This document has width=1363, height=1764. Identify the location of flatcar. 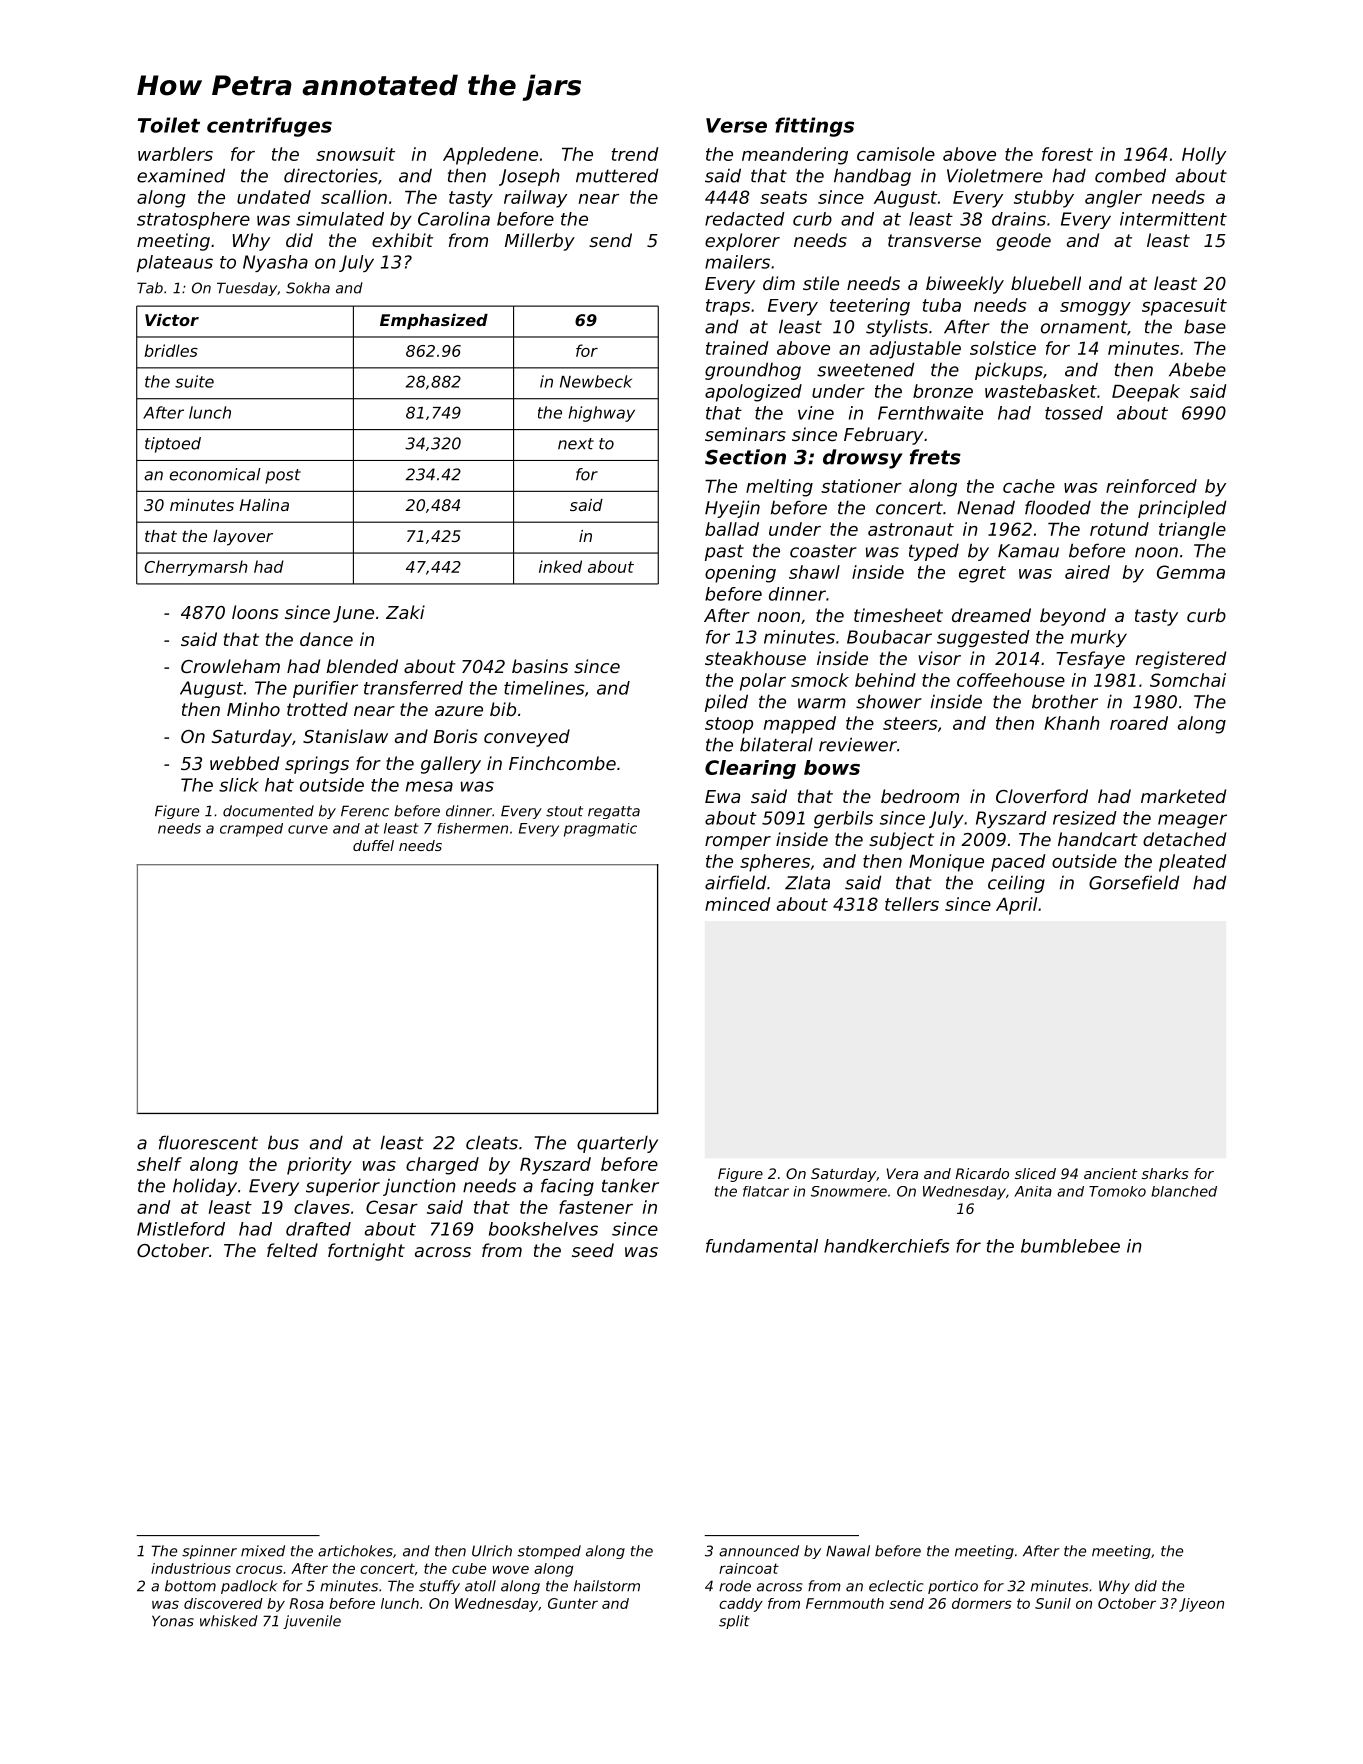
(766, 1191).
